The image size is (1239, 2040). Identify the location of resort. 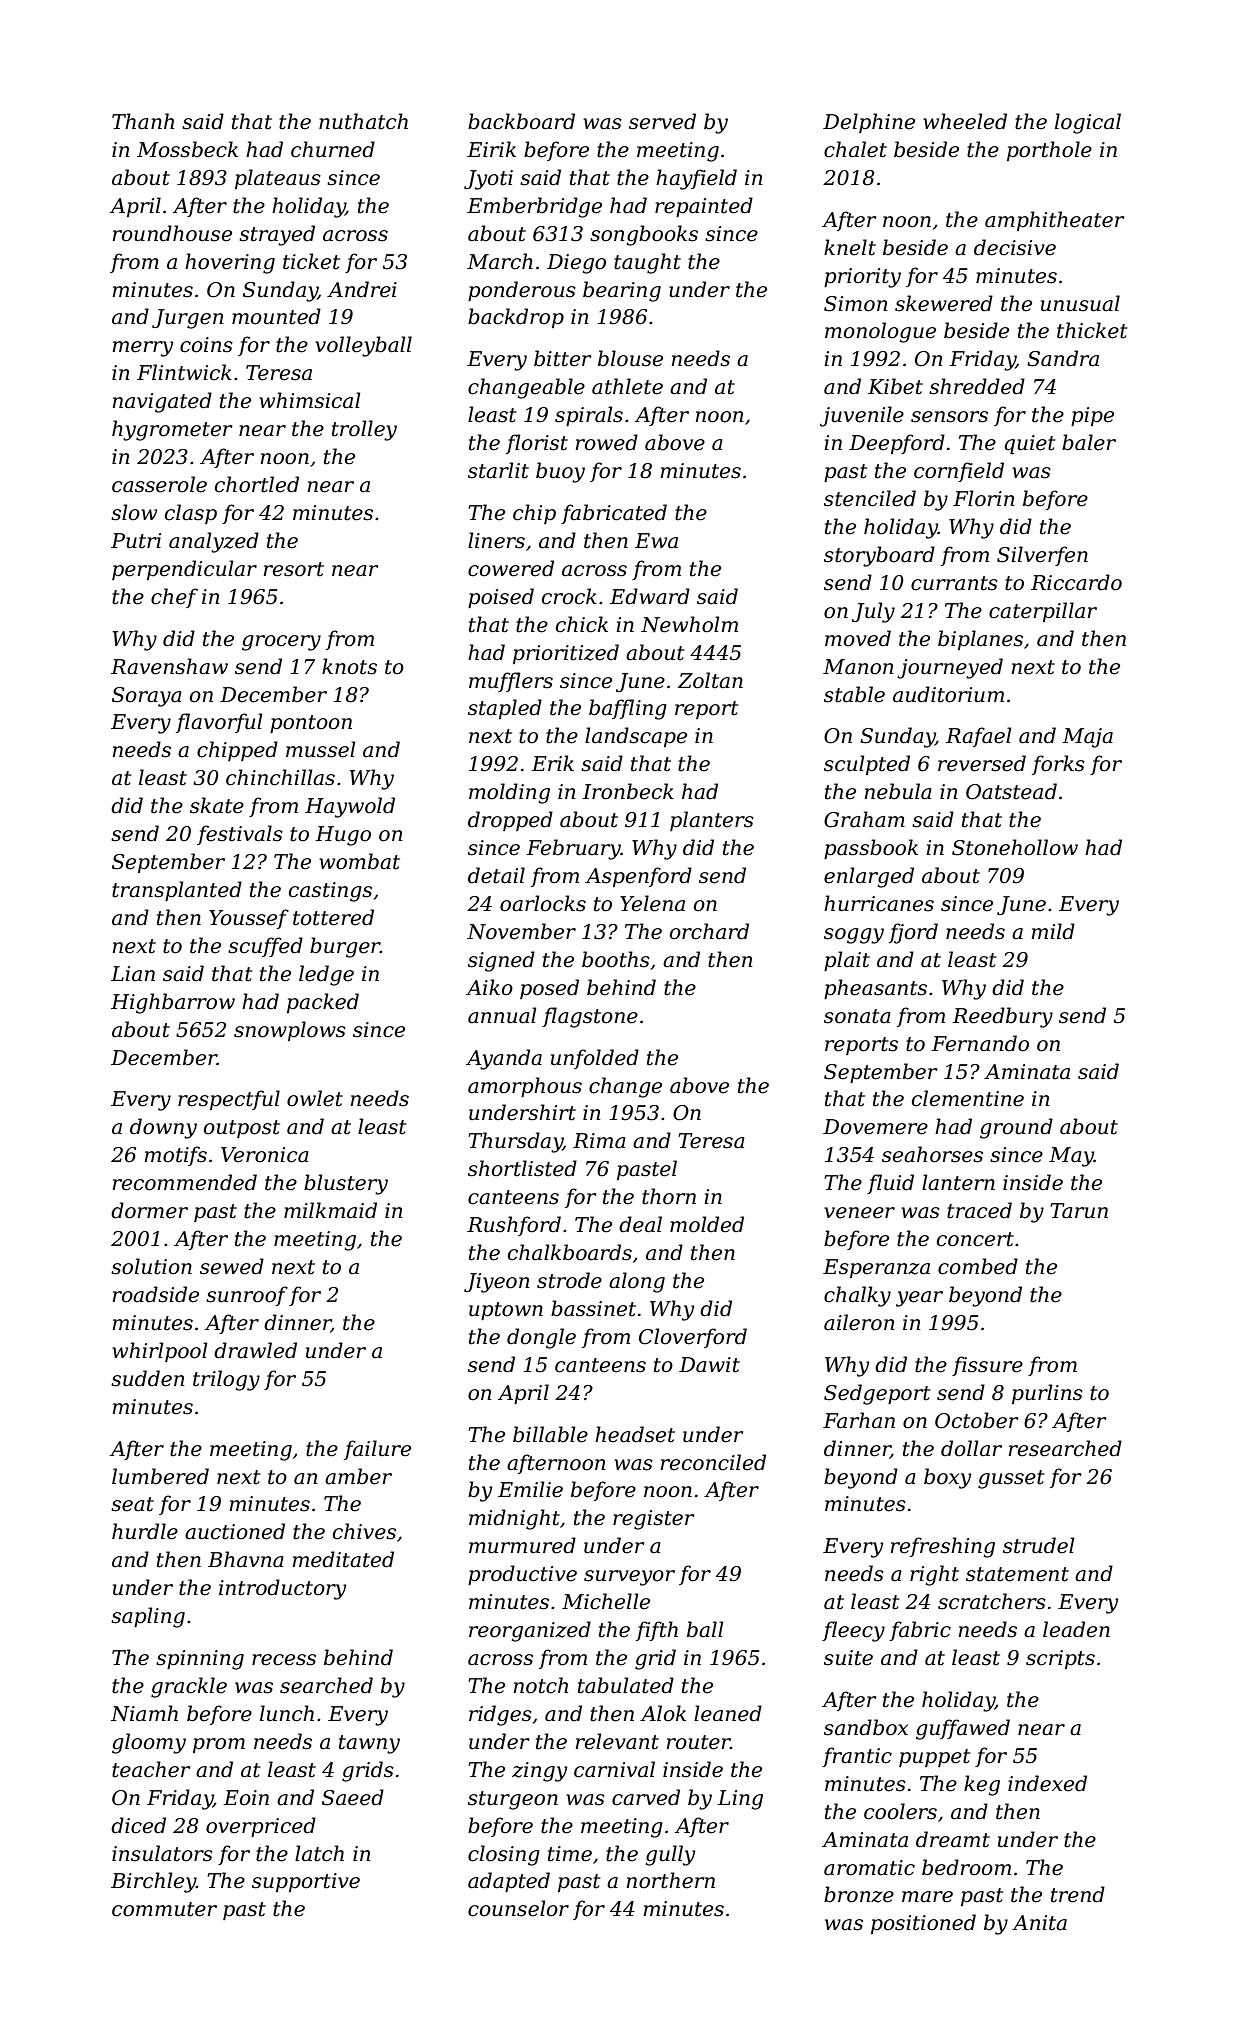
(294, 569).
